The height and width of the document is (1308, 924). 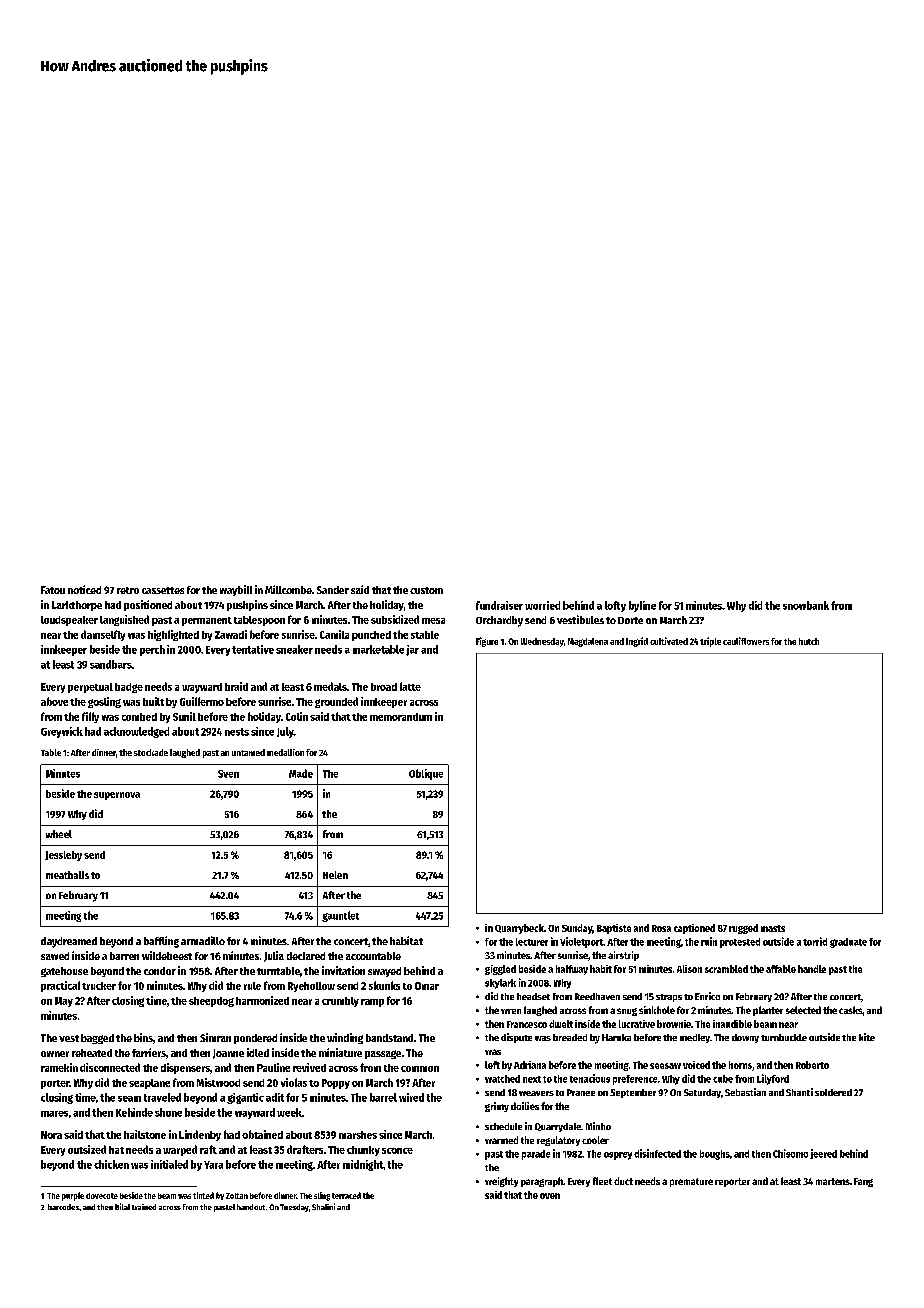 What do you see at coordinates (542, 642) in the document?
I see `Wednesday` at bounding box center [542, 642].
